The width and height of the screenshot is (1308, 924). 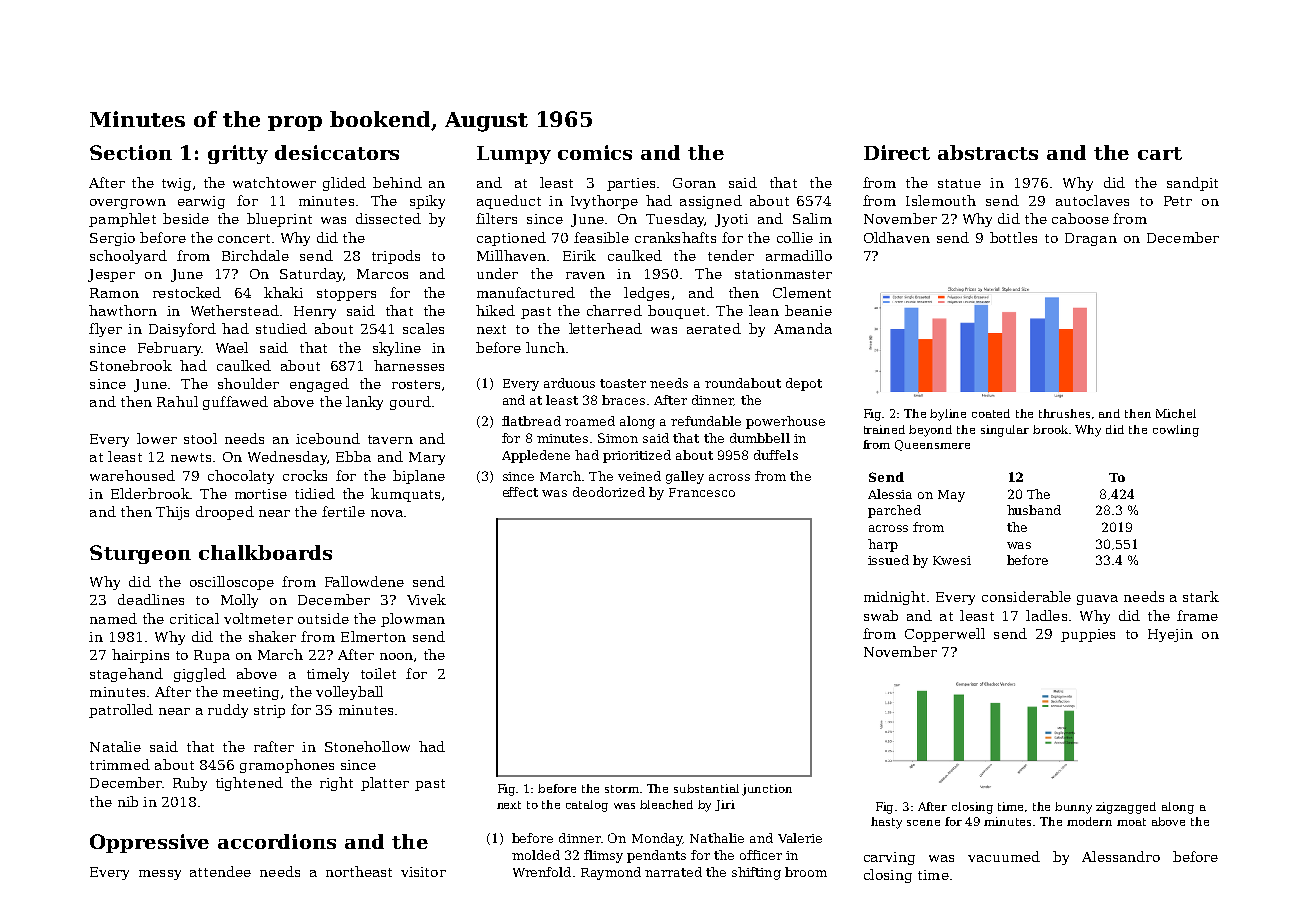 What do you see at coordinates (509, 202) in the screenshot?
I see `aqueduct` at bounding box center [509, 202].
